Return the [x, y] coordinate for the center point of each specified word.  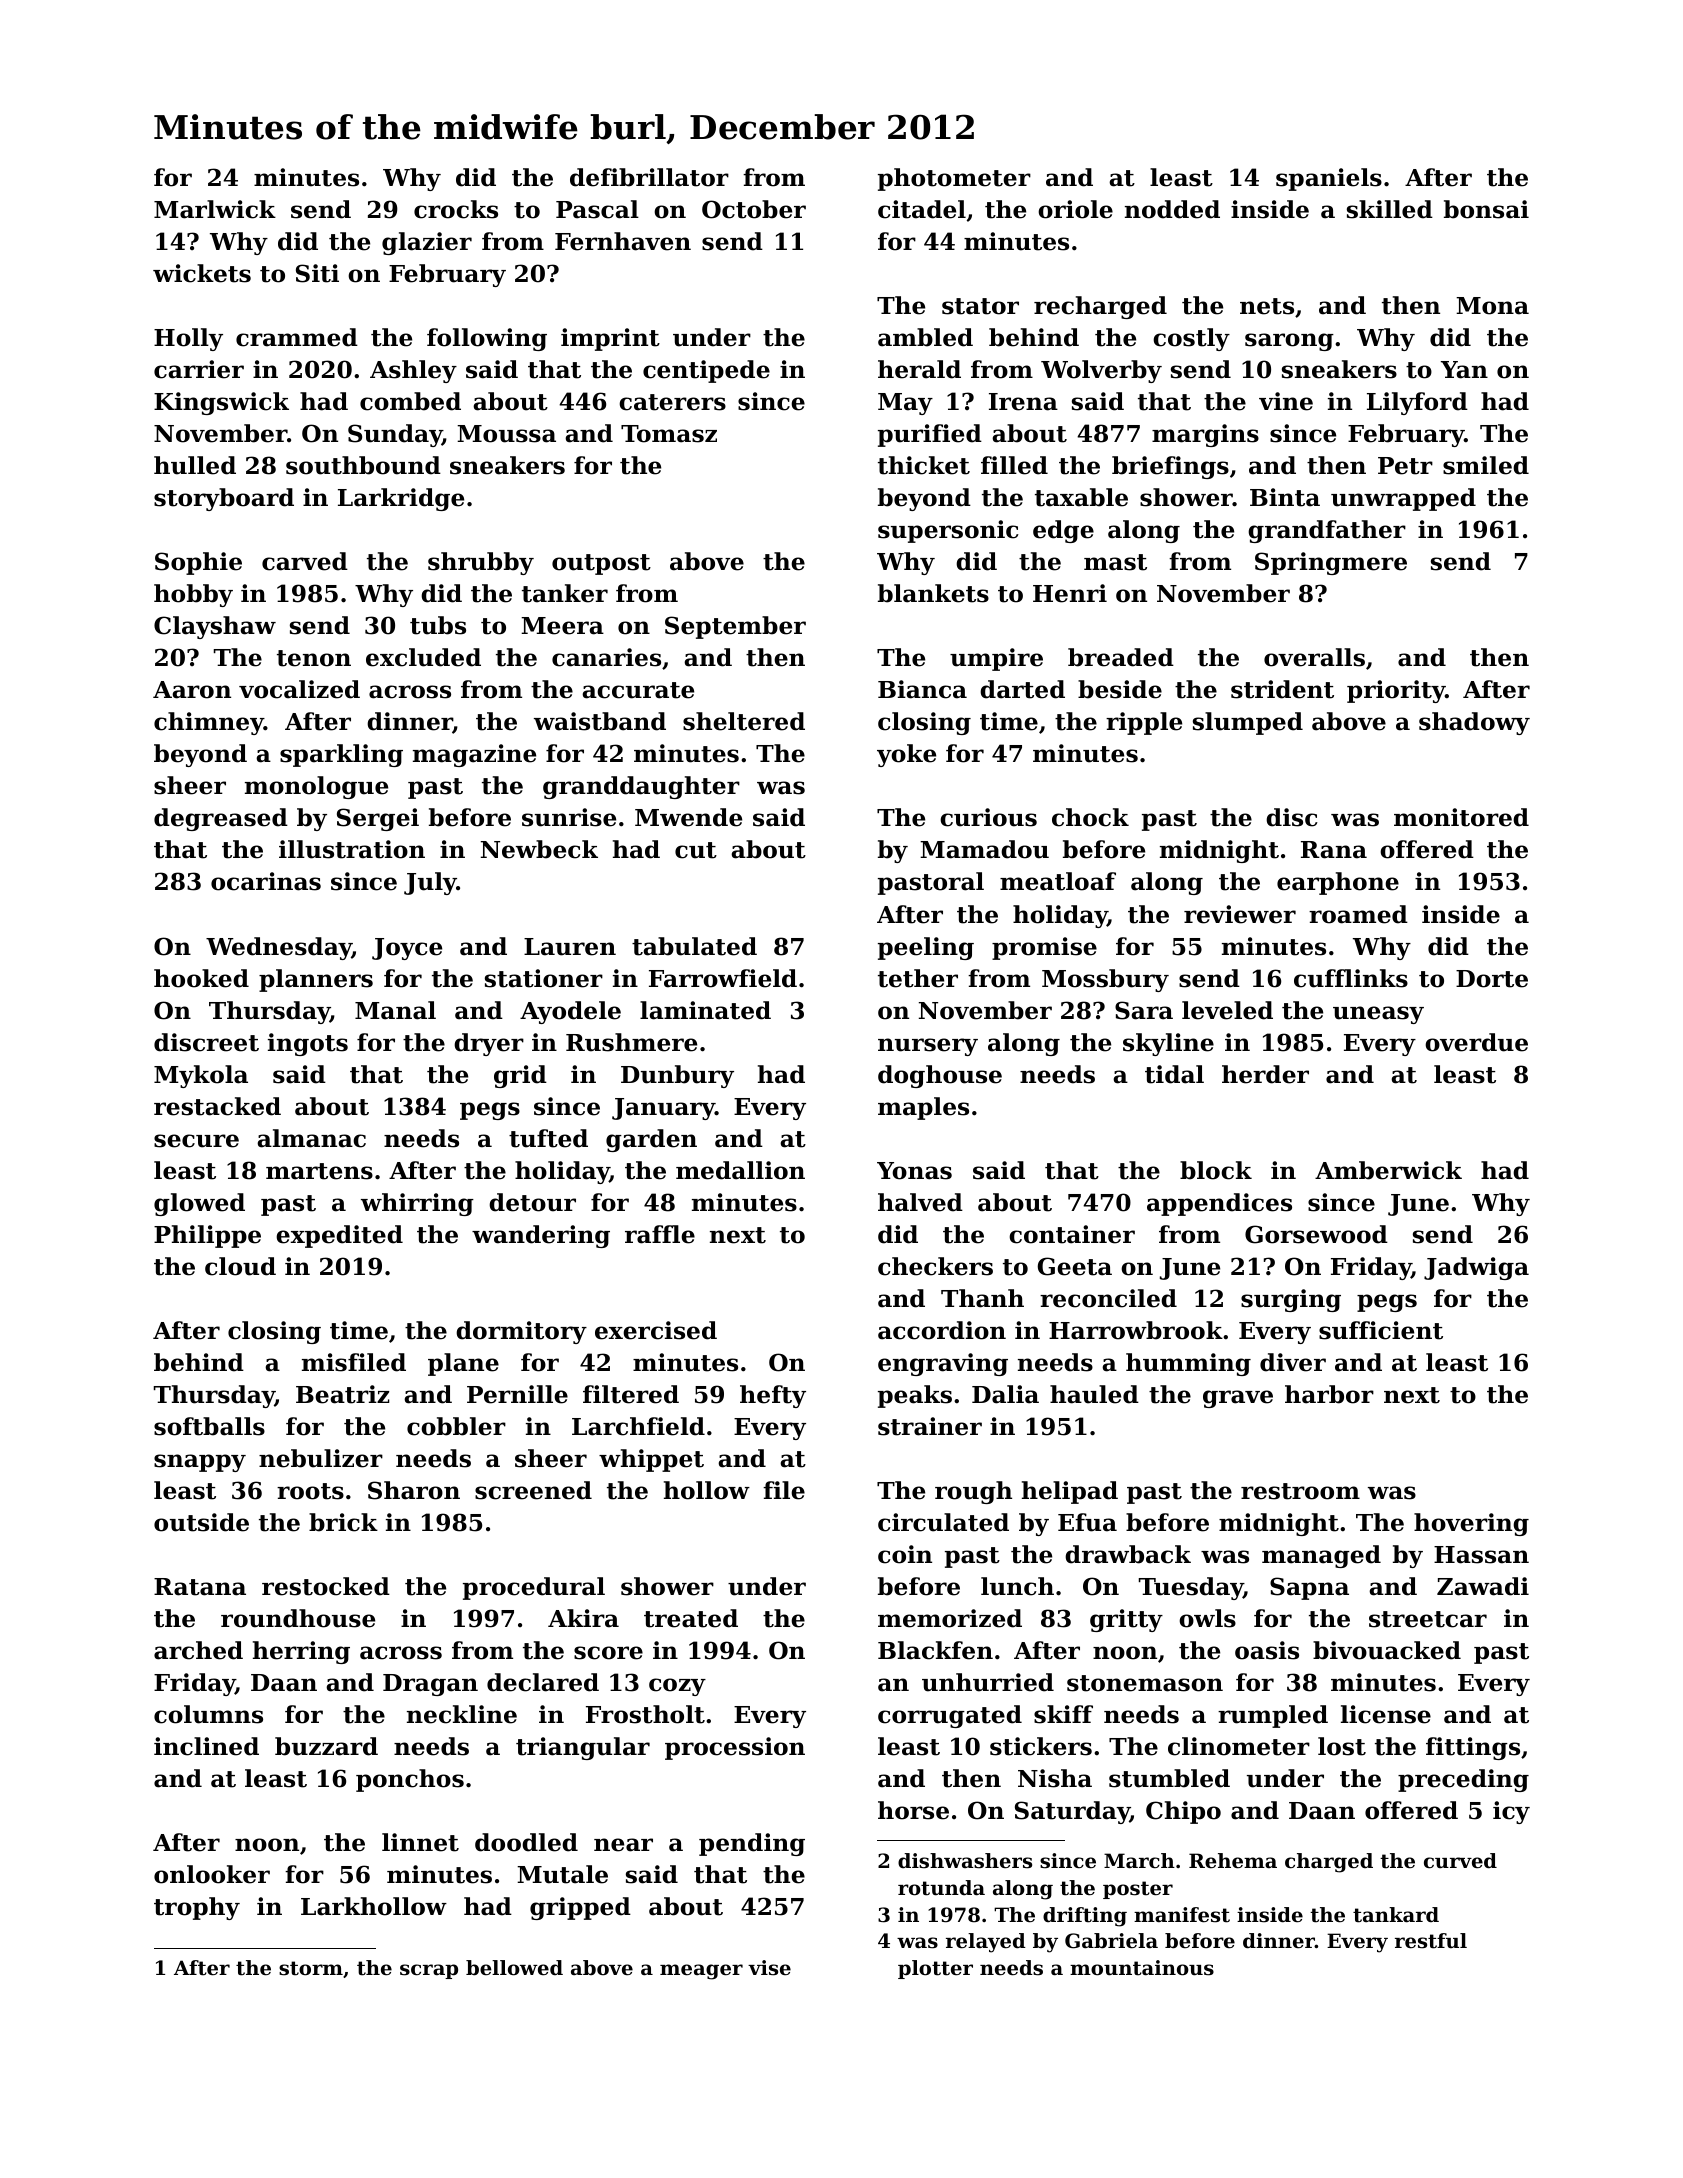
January [663, 1109]
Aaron [192, 690]
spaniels [1329, 179]
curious [988, 817]
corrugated [950, 1716]
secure [196, 1141]
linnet [420, 1842]
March [1139, 1861]
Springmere [1331, 563]
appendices [1219, 1204]
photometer [954, 179]
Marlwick [215, 209]
